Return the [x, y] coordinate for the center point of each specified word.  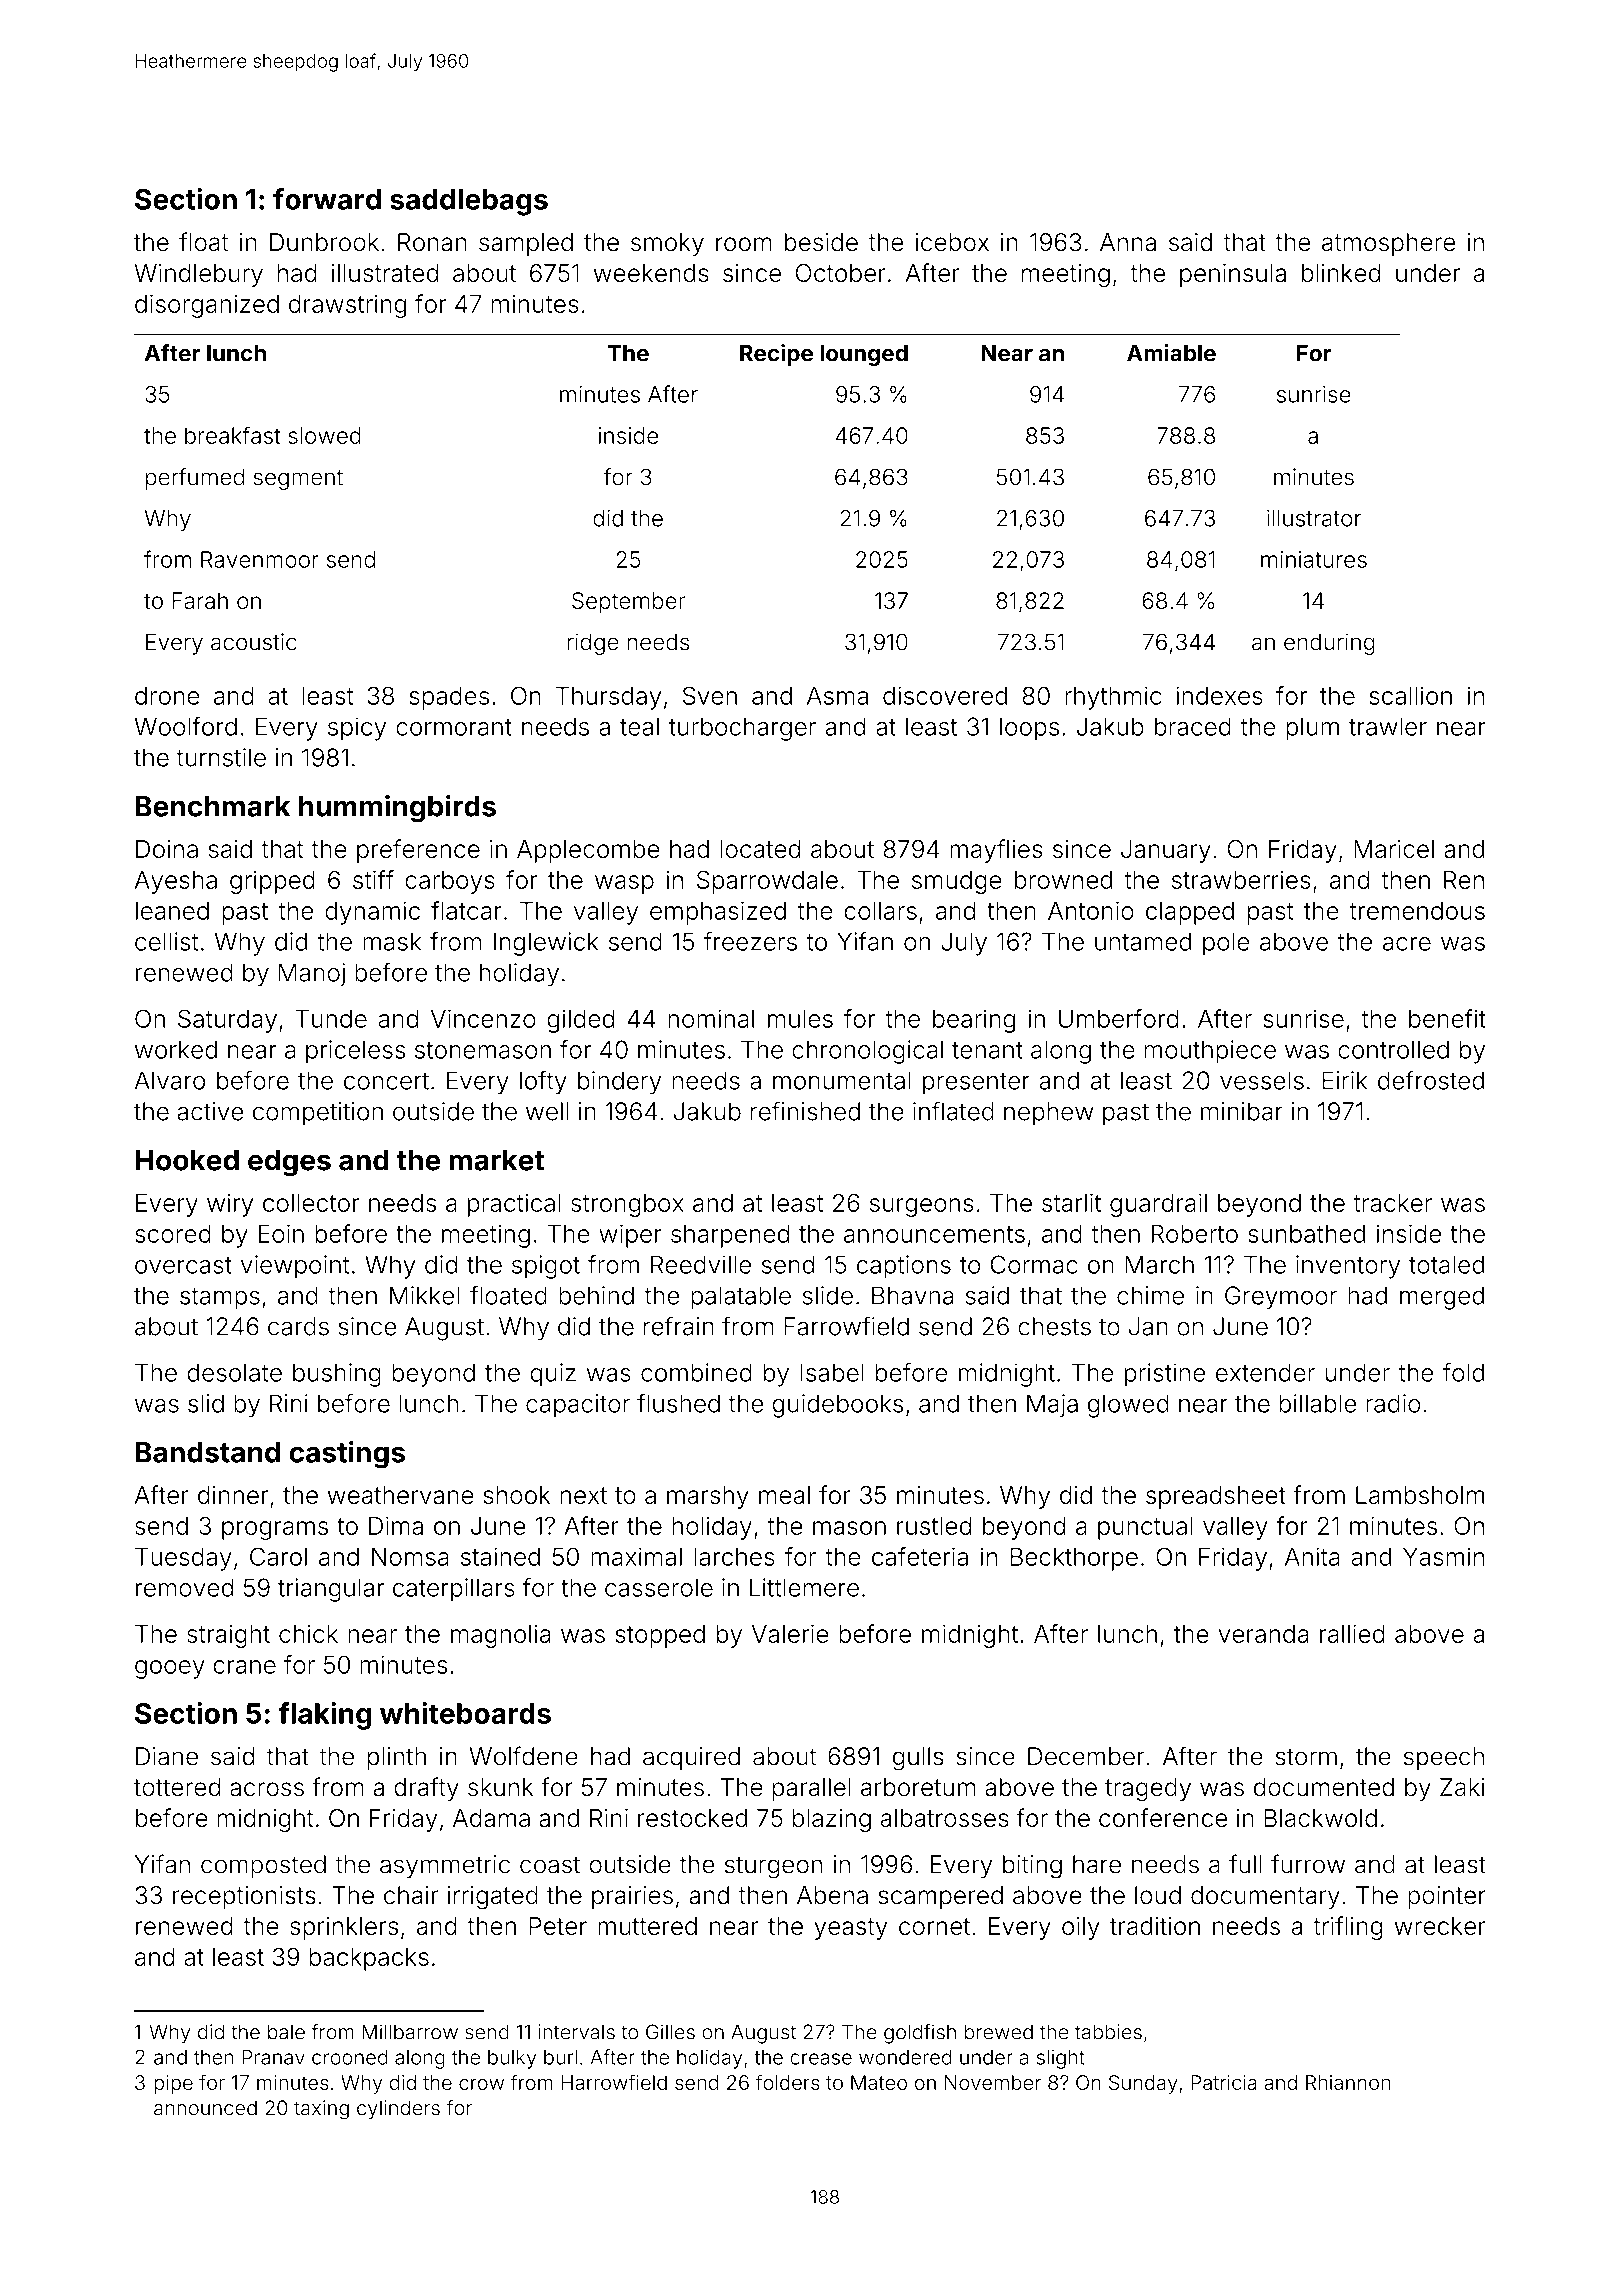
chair [411, 1895]
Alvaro [170, 1080]
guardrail [1158, 1205]
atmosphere [1388, 244]
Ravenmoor [260, 559]
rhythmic [1113, 698]
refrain [678, 1326]
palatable [741, 1298]
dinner [233, 1495]
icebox [952, 242]
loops [1029, 729]
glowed [1128, 1406]
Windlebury [198, 275]
